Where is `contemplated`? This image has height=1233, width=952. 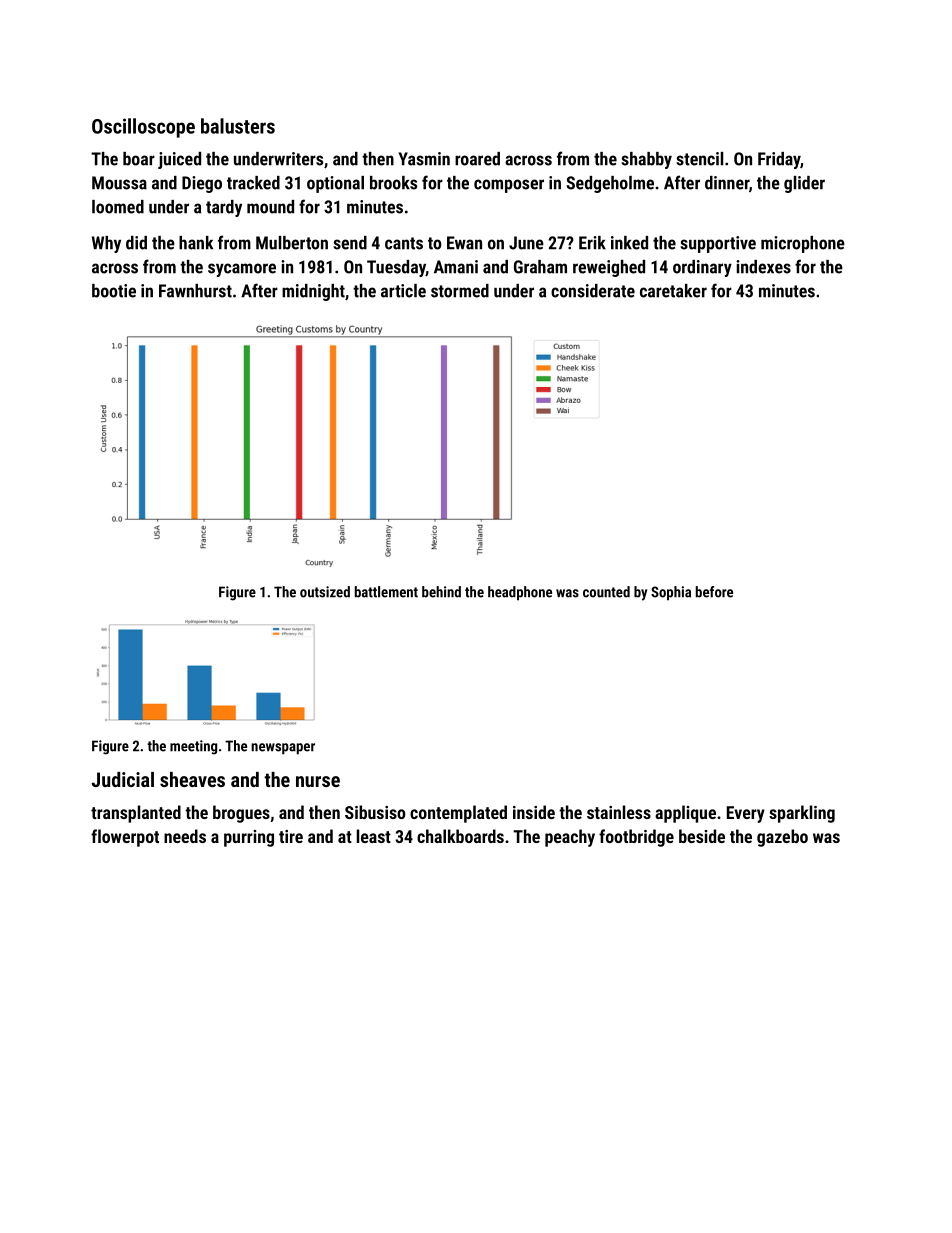
contemplated is located at coordinates (458, 814).
